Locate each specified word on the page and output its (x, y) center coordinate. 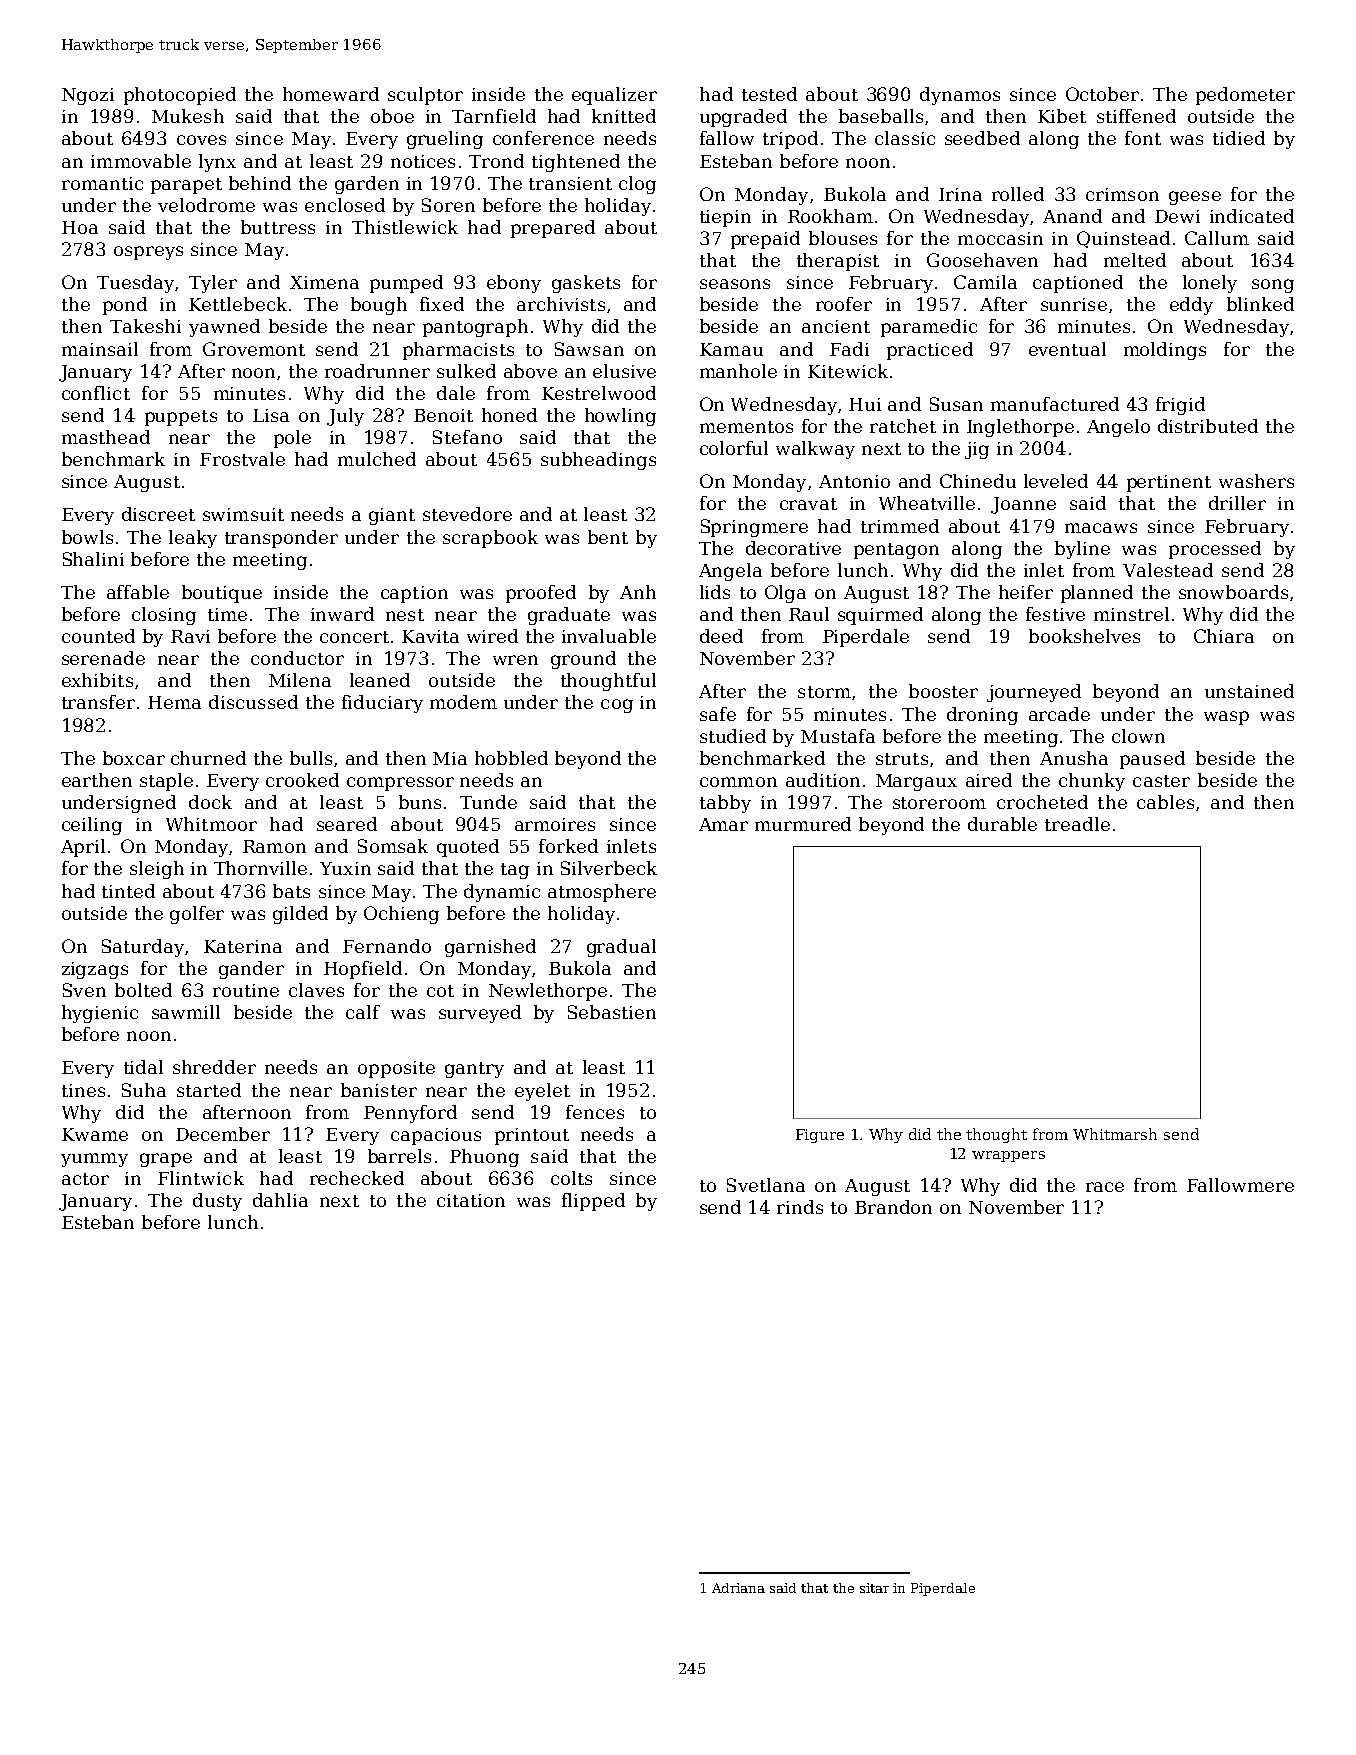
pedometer (1245, 96)
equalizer (614, 96)
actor (85, 1179)
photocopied (180, 96)
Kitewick (848, 371)
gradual (621, 948)
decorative (793, 548)
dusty (217, 1202)
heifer (1026, 592)
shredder (214, 1067)
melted (1135, 260)
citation (471, 1200)
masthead (106, 437)
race (1105, 1187)
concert (354, 637)
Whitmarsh (1115, 1134)
